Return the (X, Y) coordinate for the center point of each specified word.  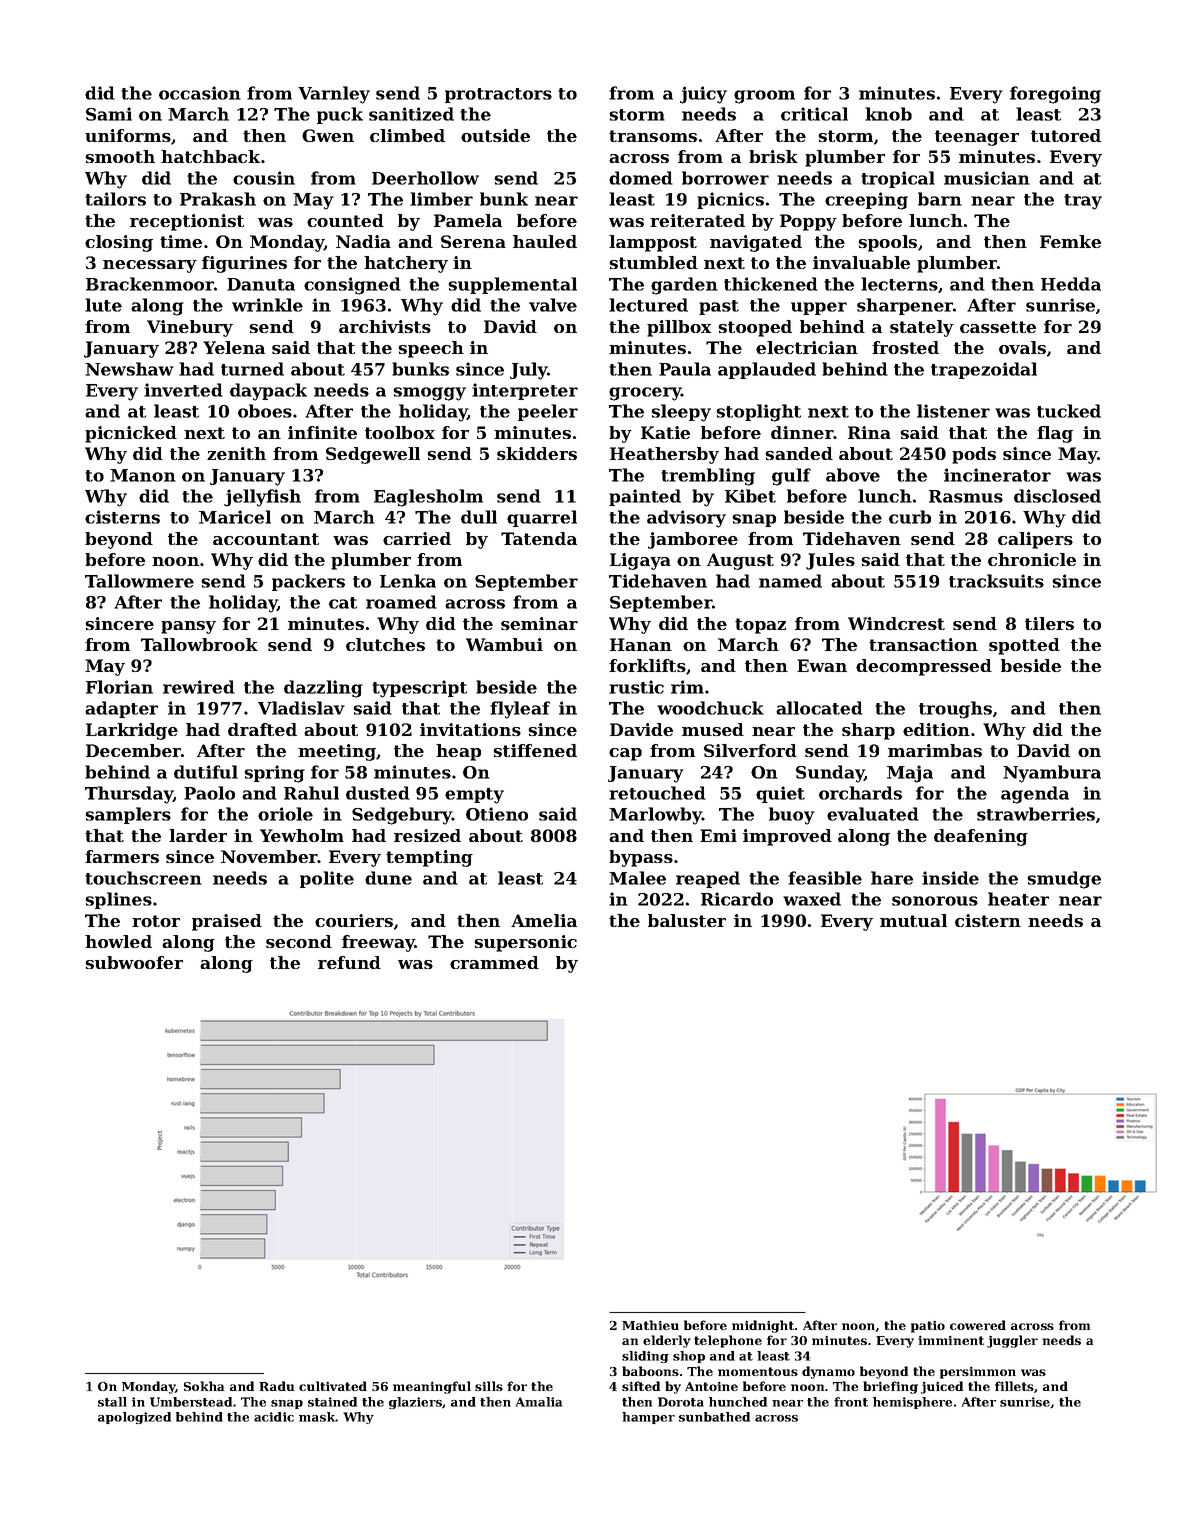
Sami (109, 114)
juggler (1012, 1341)
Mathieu (650, 1325)
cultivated (333, 1386)
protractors (498, 95)
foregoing (1055, 95)
